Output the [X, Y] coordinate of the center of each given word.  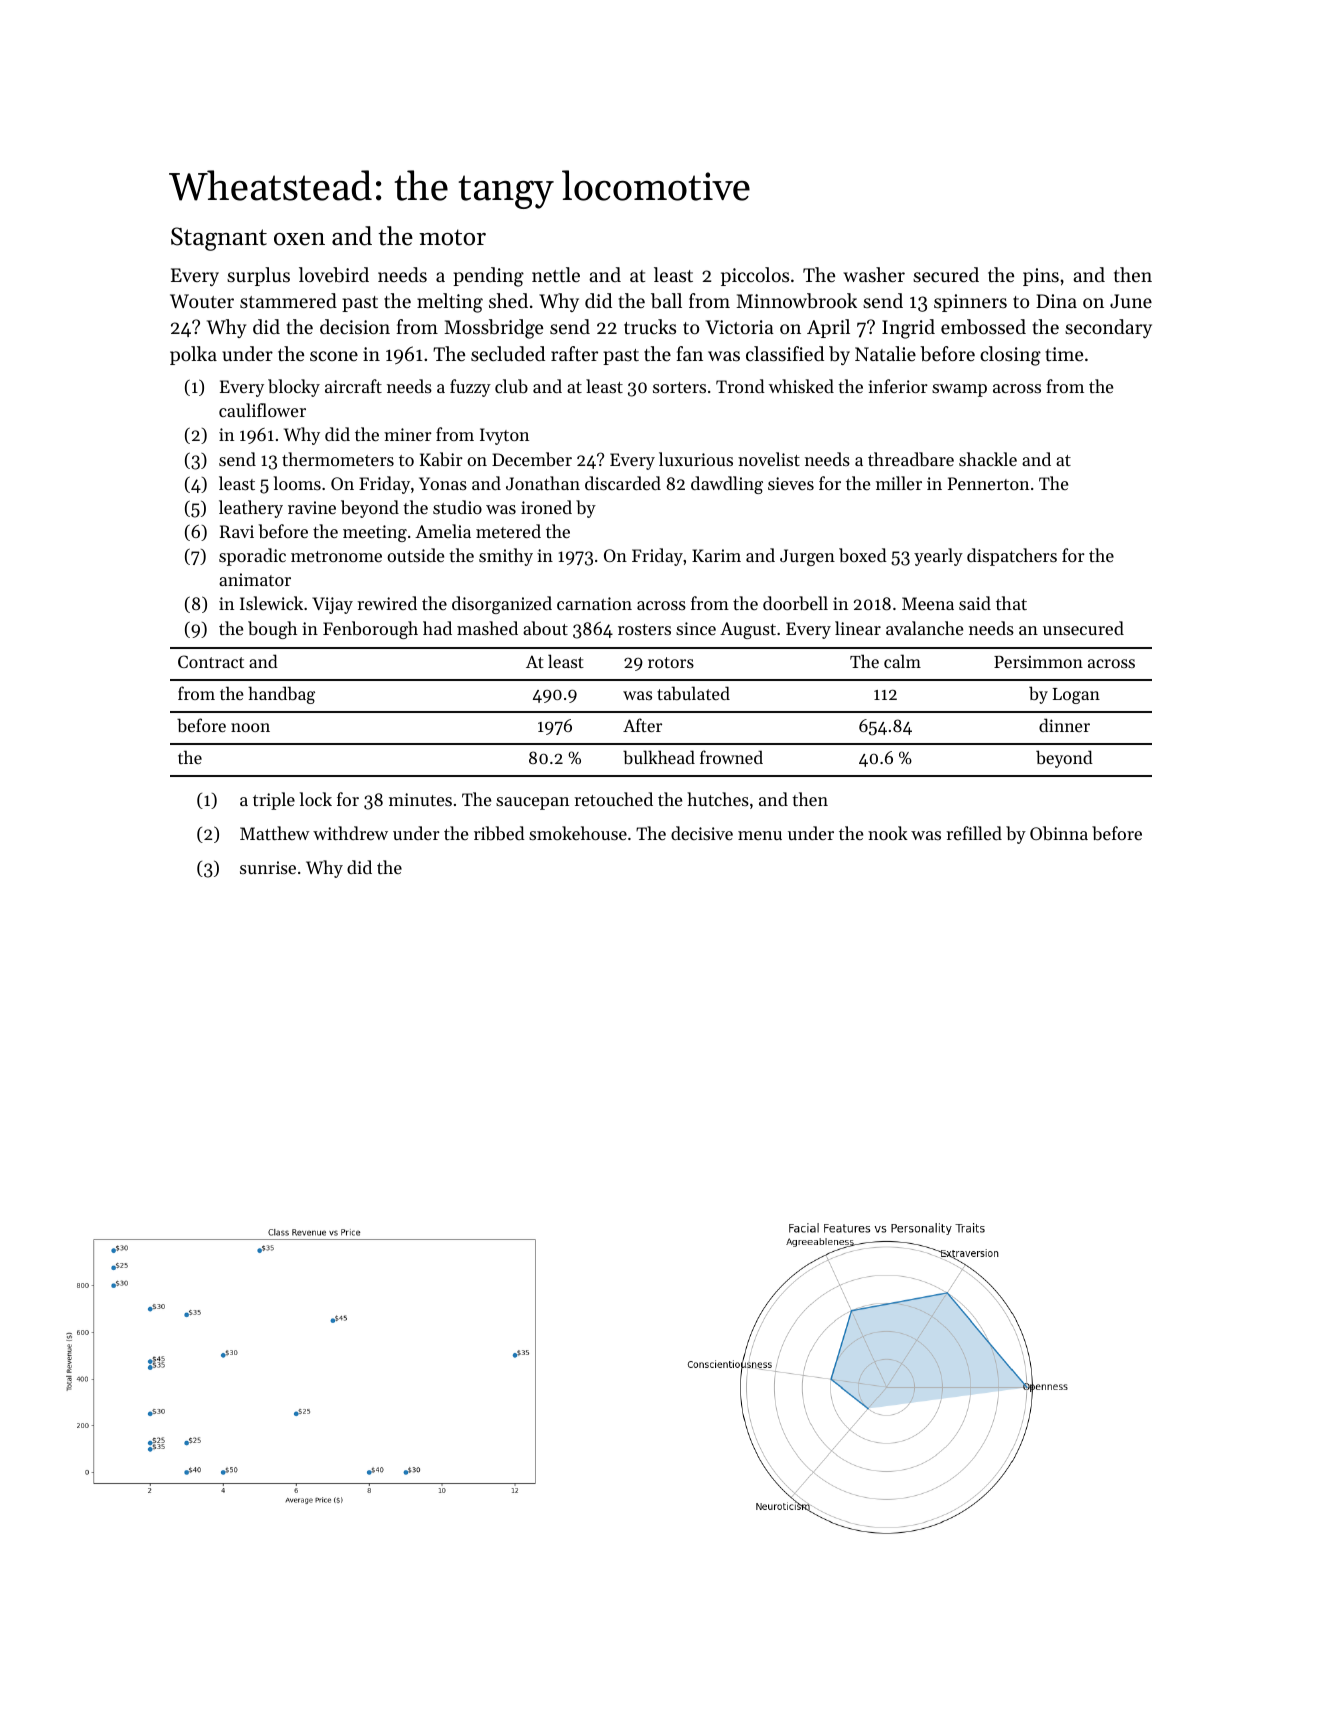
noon [250, 727]
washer [874, 274]
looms [297, 483]
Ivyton [504, 436]
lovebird [334, 275]
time [1064, 354]
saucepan [532, 803]
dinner [1064, 725]
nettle [556, 274]
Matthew [275, 833]
